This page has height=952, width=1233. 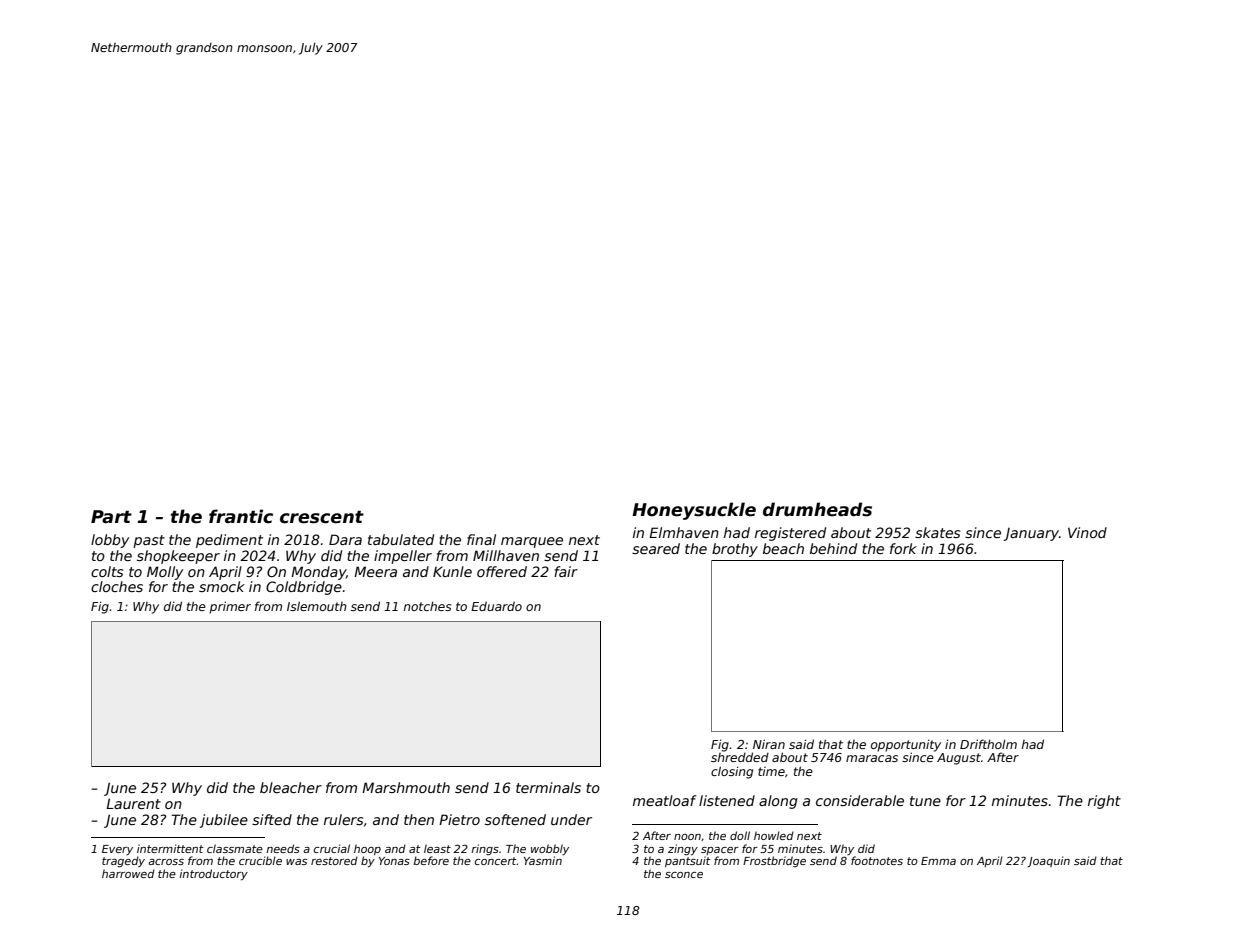 What do you see at coordinates (394, 861) in the page?
I see `Yonas` at bounding box center [394, 861].
